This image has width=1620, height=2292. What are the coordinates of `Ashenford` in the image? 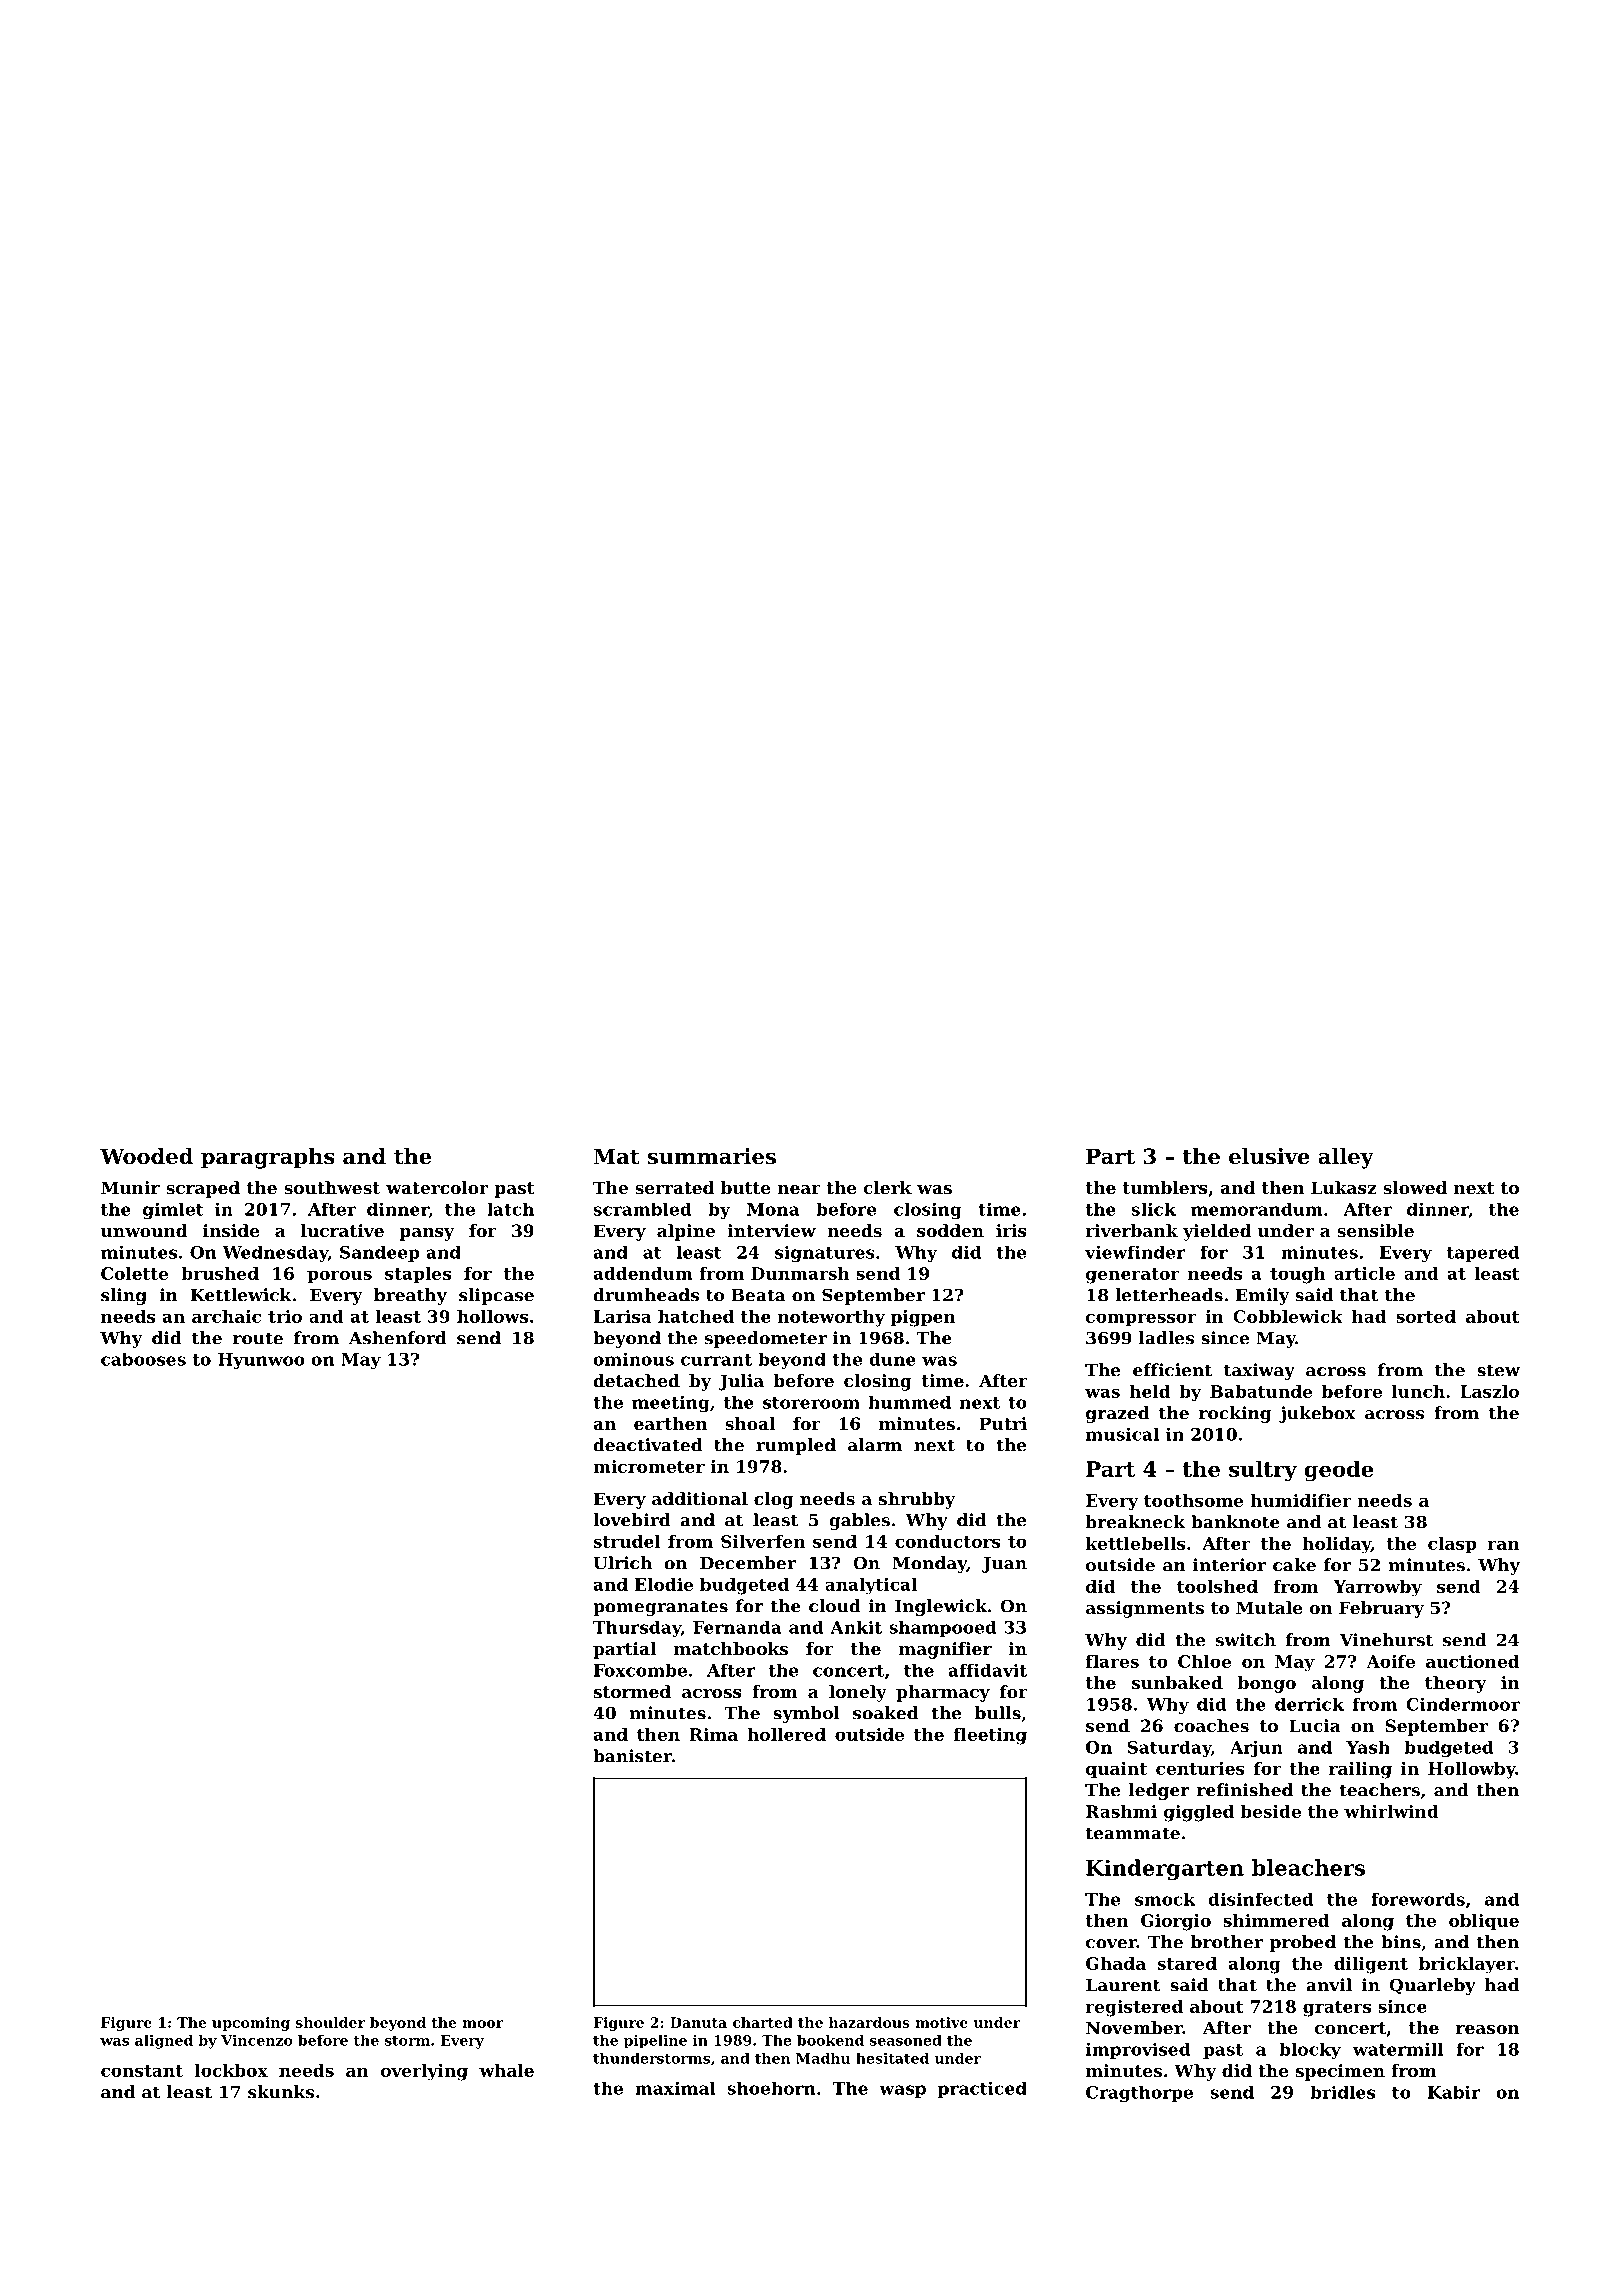 It's located at (397, 1338).
